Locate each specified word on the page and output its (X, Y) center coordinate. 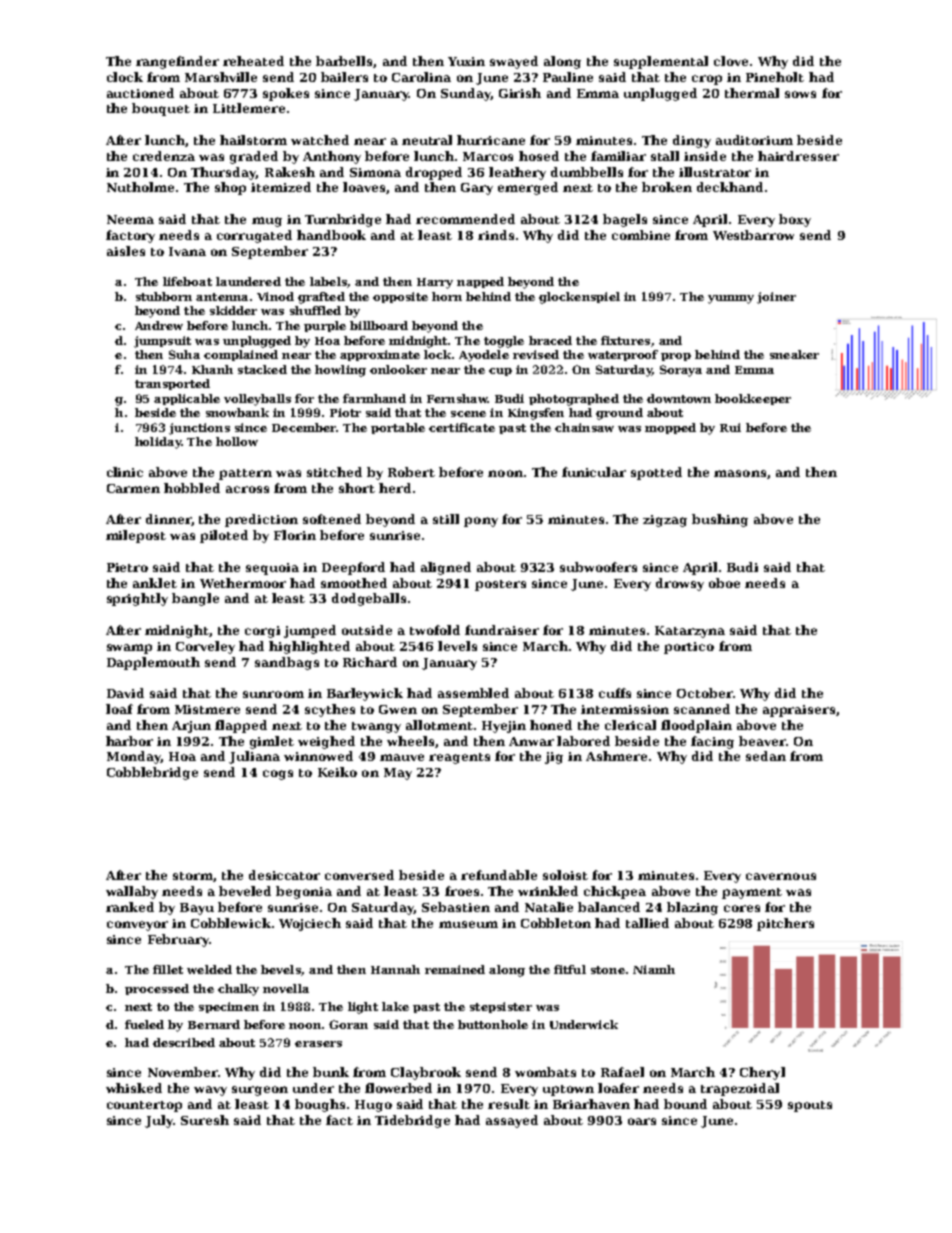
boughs (320, 1105)
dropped (434, 173)
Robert (411, 472)
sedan (766, 756)
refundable (499, 875)
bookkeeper (753, 399)
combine (641, 235)
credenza (164, 156)
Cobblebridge (152, 773)
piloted (224, 536)
